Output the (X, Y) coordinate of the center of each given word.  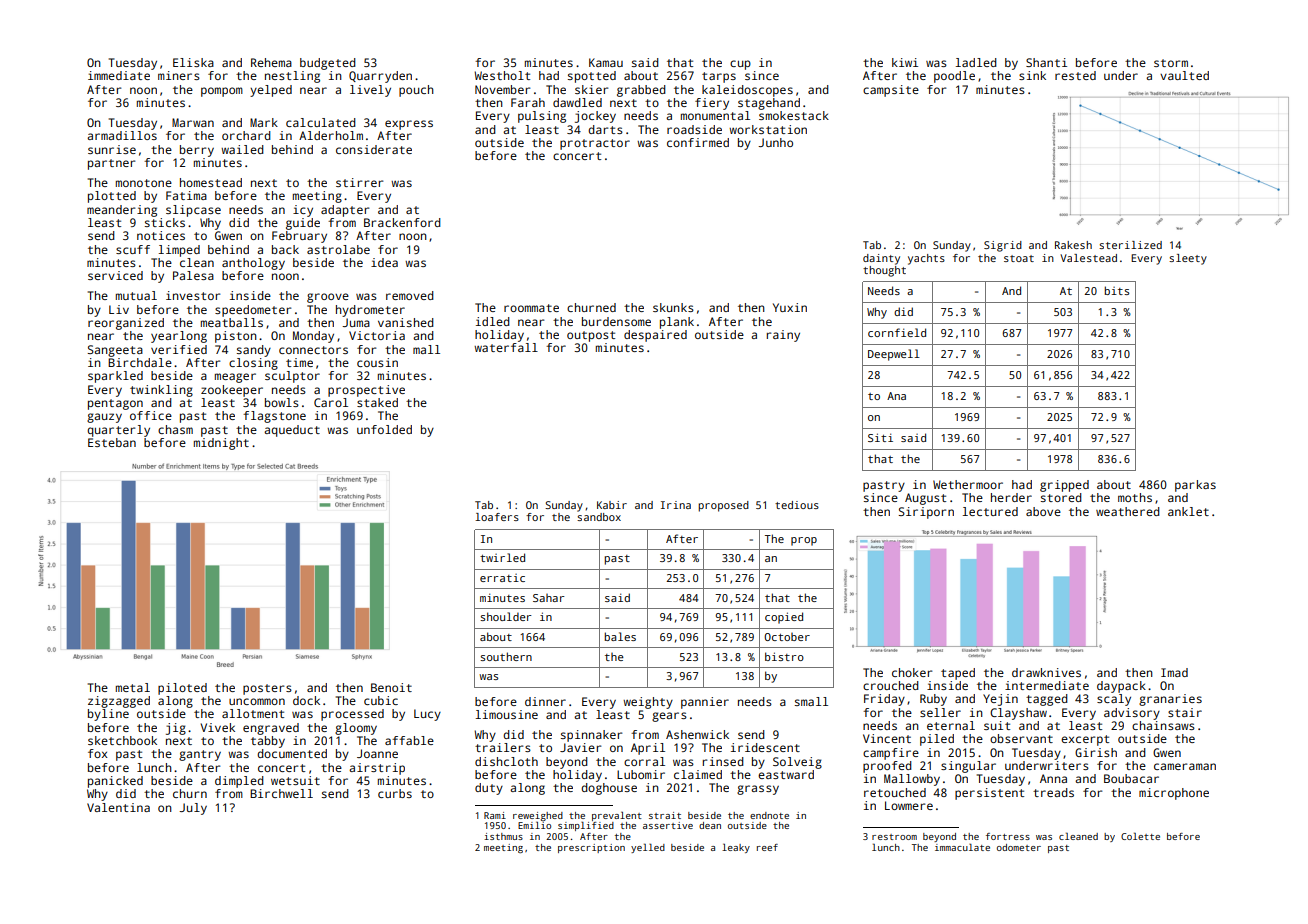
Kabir (612, 505)
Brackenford (402, 222)
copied (784, 618)
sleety (1188, 259)
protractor (595, 144)
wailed (242, 149)
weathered (1128, 511)
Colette (1140, 836)
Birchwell (281, 793)
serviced (115, 275)
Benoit (391, 687)
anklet (1188, 511)
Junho (775, 142)
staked (377, 402)
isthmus (503, 836)
